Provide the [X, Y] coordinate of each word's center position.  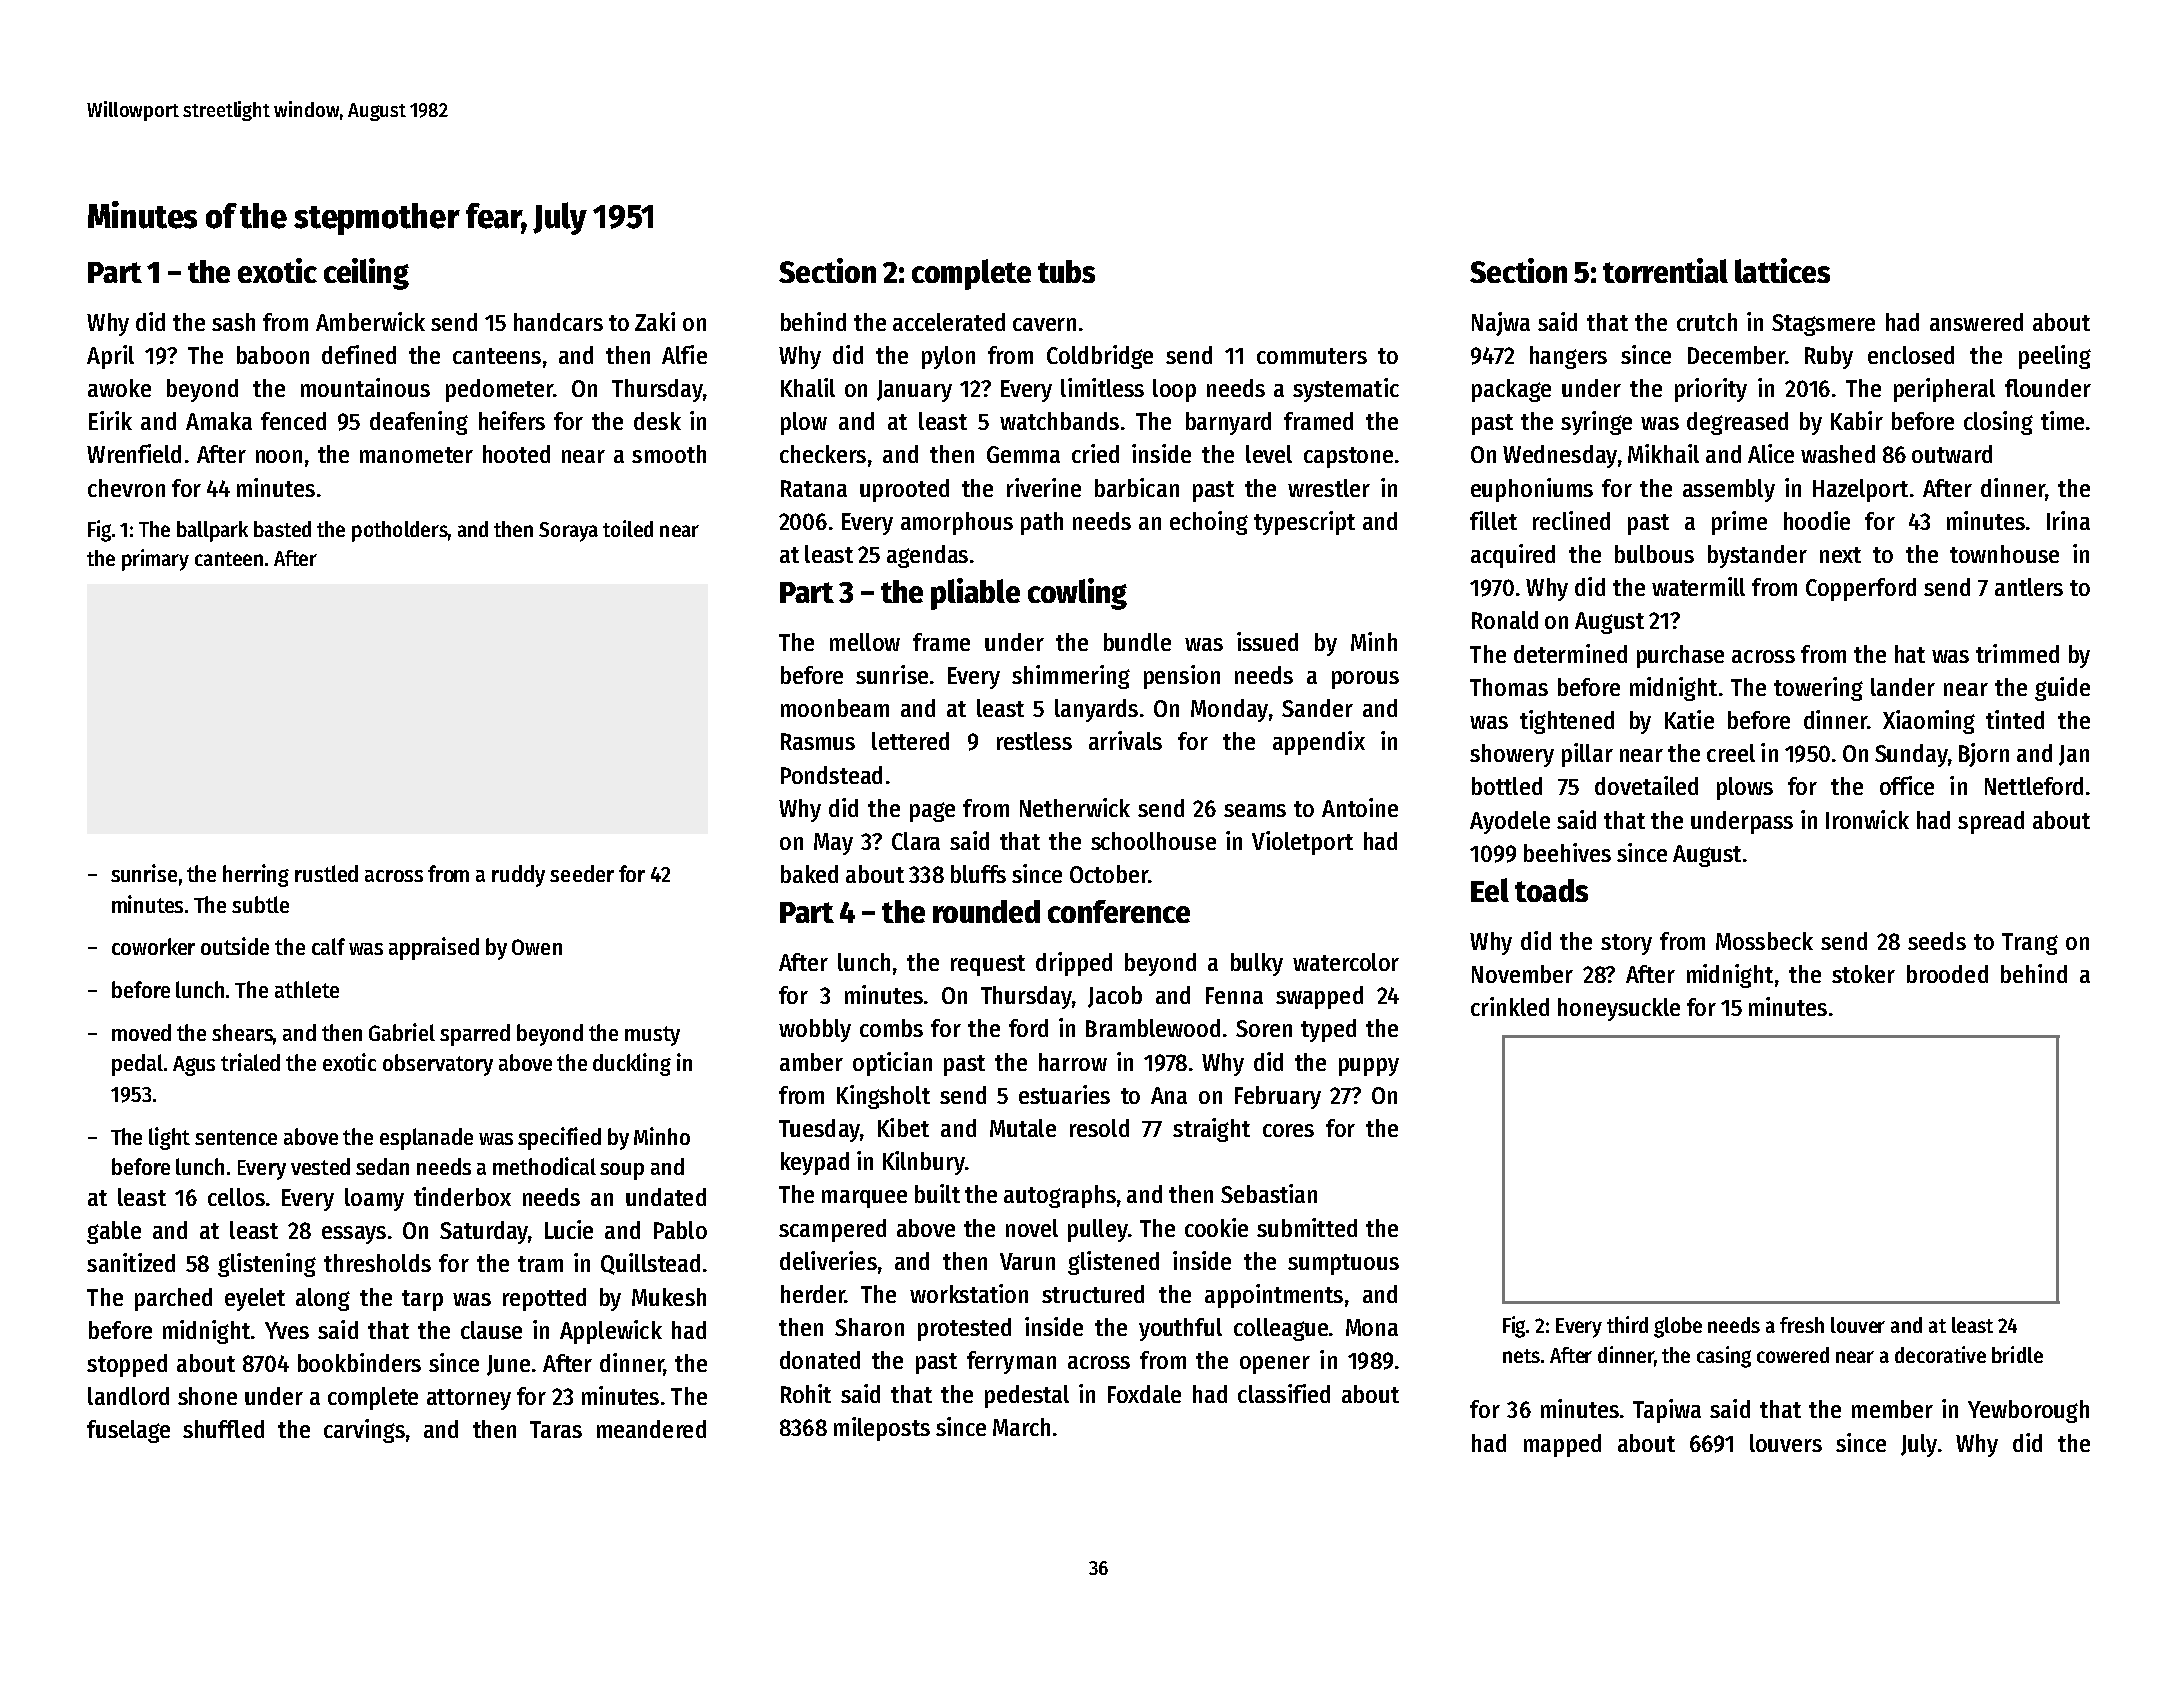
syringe [1596, 423]
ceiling [366, 274]
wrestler [1329, 488]
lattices [1782, 270]
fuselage [128, 1431]
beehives [1567, 852]
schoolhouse [1153, 841]
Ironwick [1867, 819]
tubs [1066, 271]
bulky [1257, 964]
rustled [326, 873]
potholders [400, 531]
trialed [250, 1062]
